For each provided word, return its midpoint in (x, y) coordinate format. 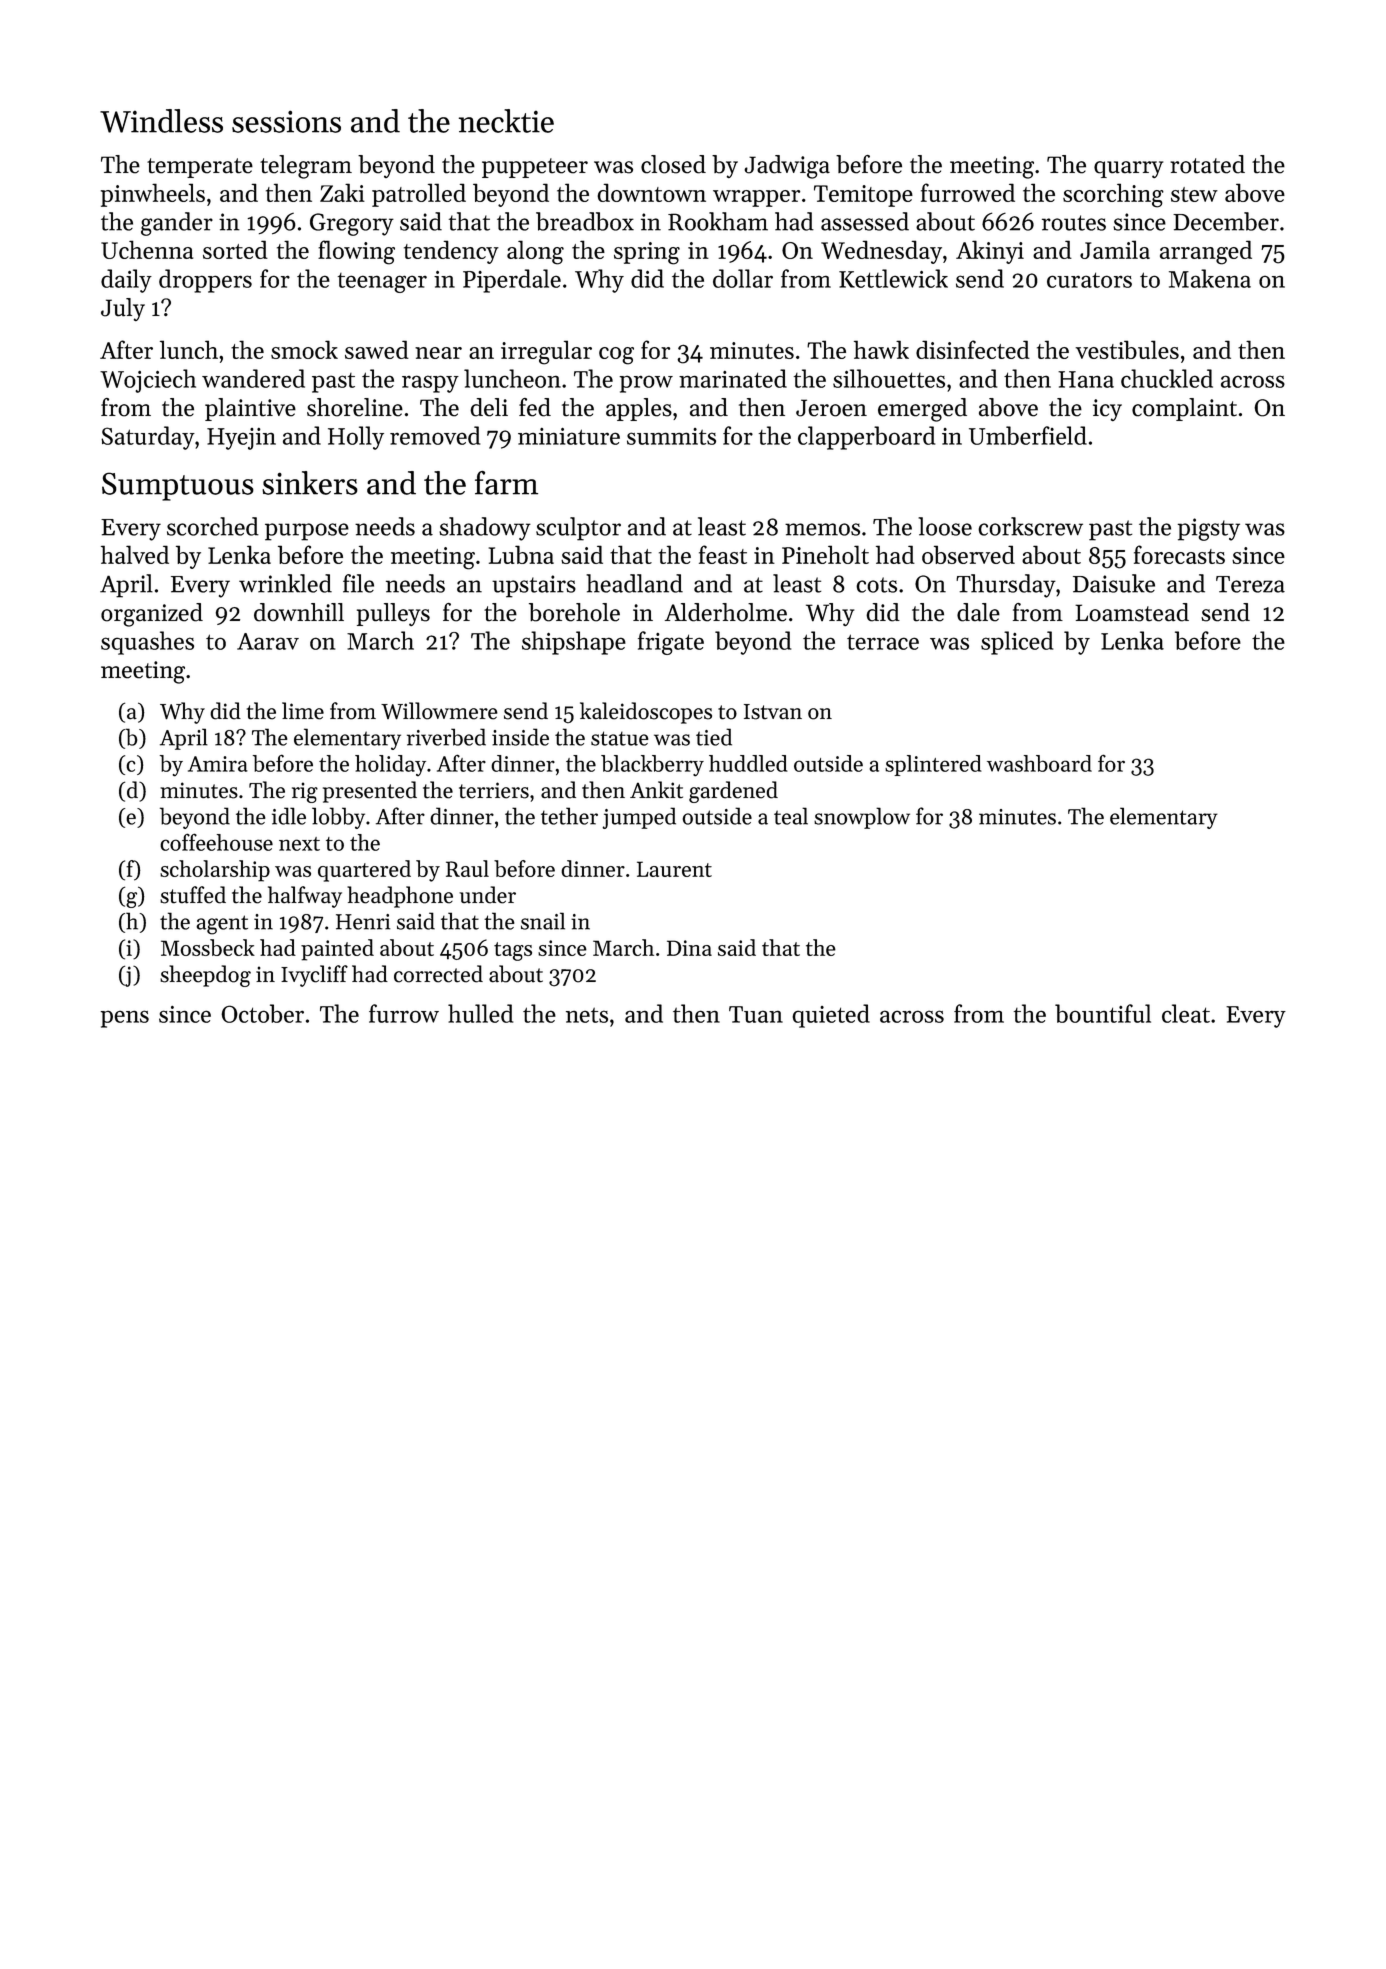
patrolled (419, 195)
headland (634, 583)
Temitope (863, 196)
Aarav (268, 641)
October (262, 1013)
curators (1089, 280)
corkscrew (1030, 526)
